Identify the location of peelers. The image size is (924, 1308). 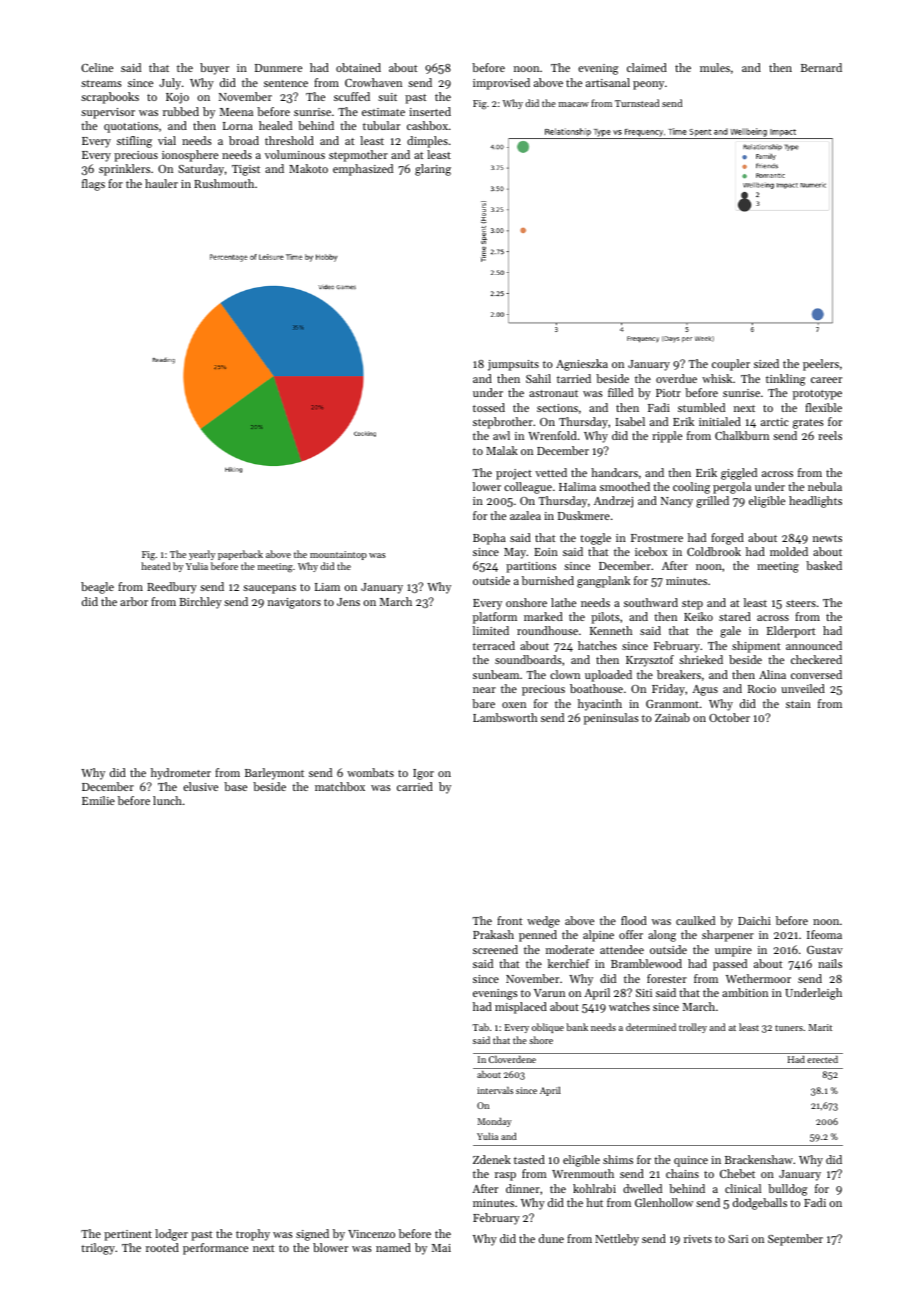
(821, 365).
